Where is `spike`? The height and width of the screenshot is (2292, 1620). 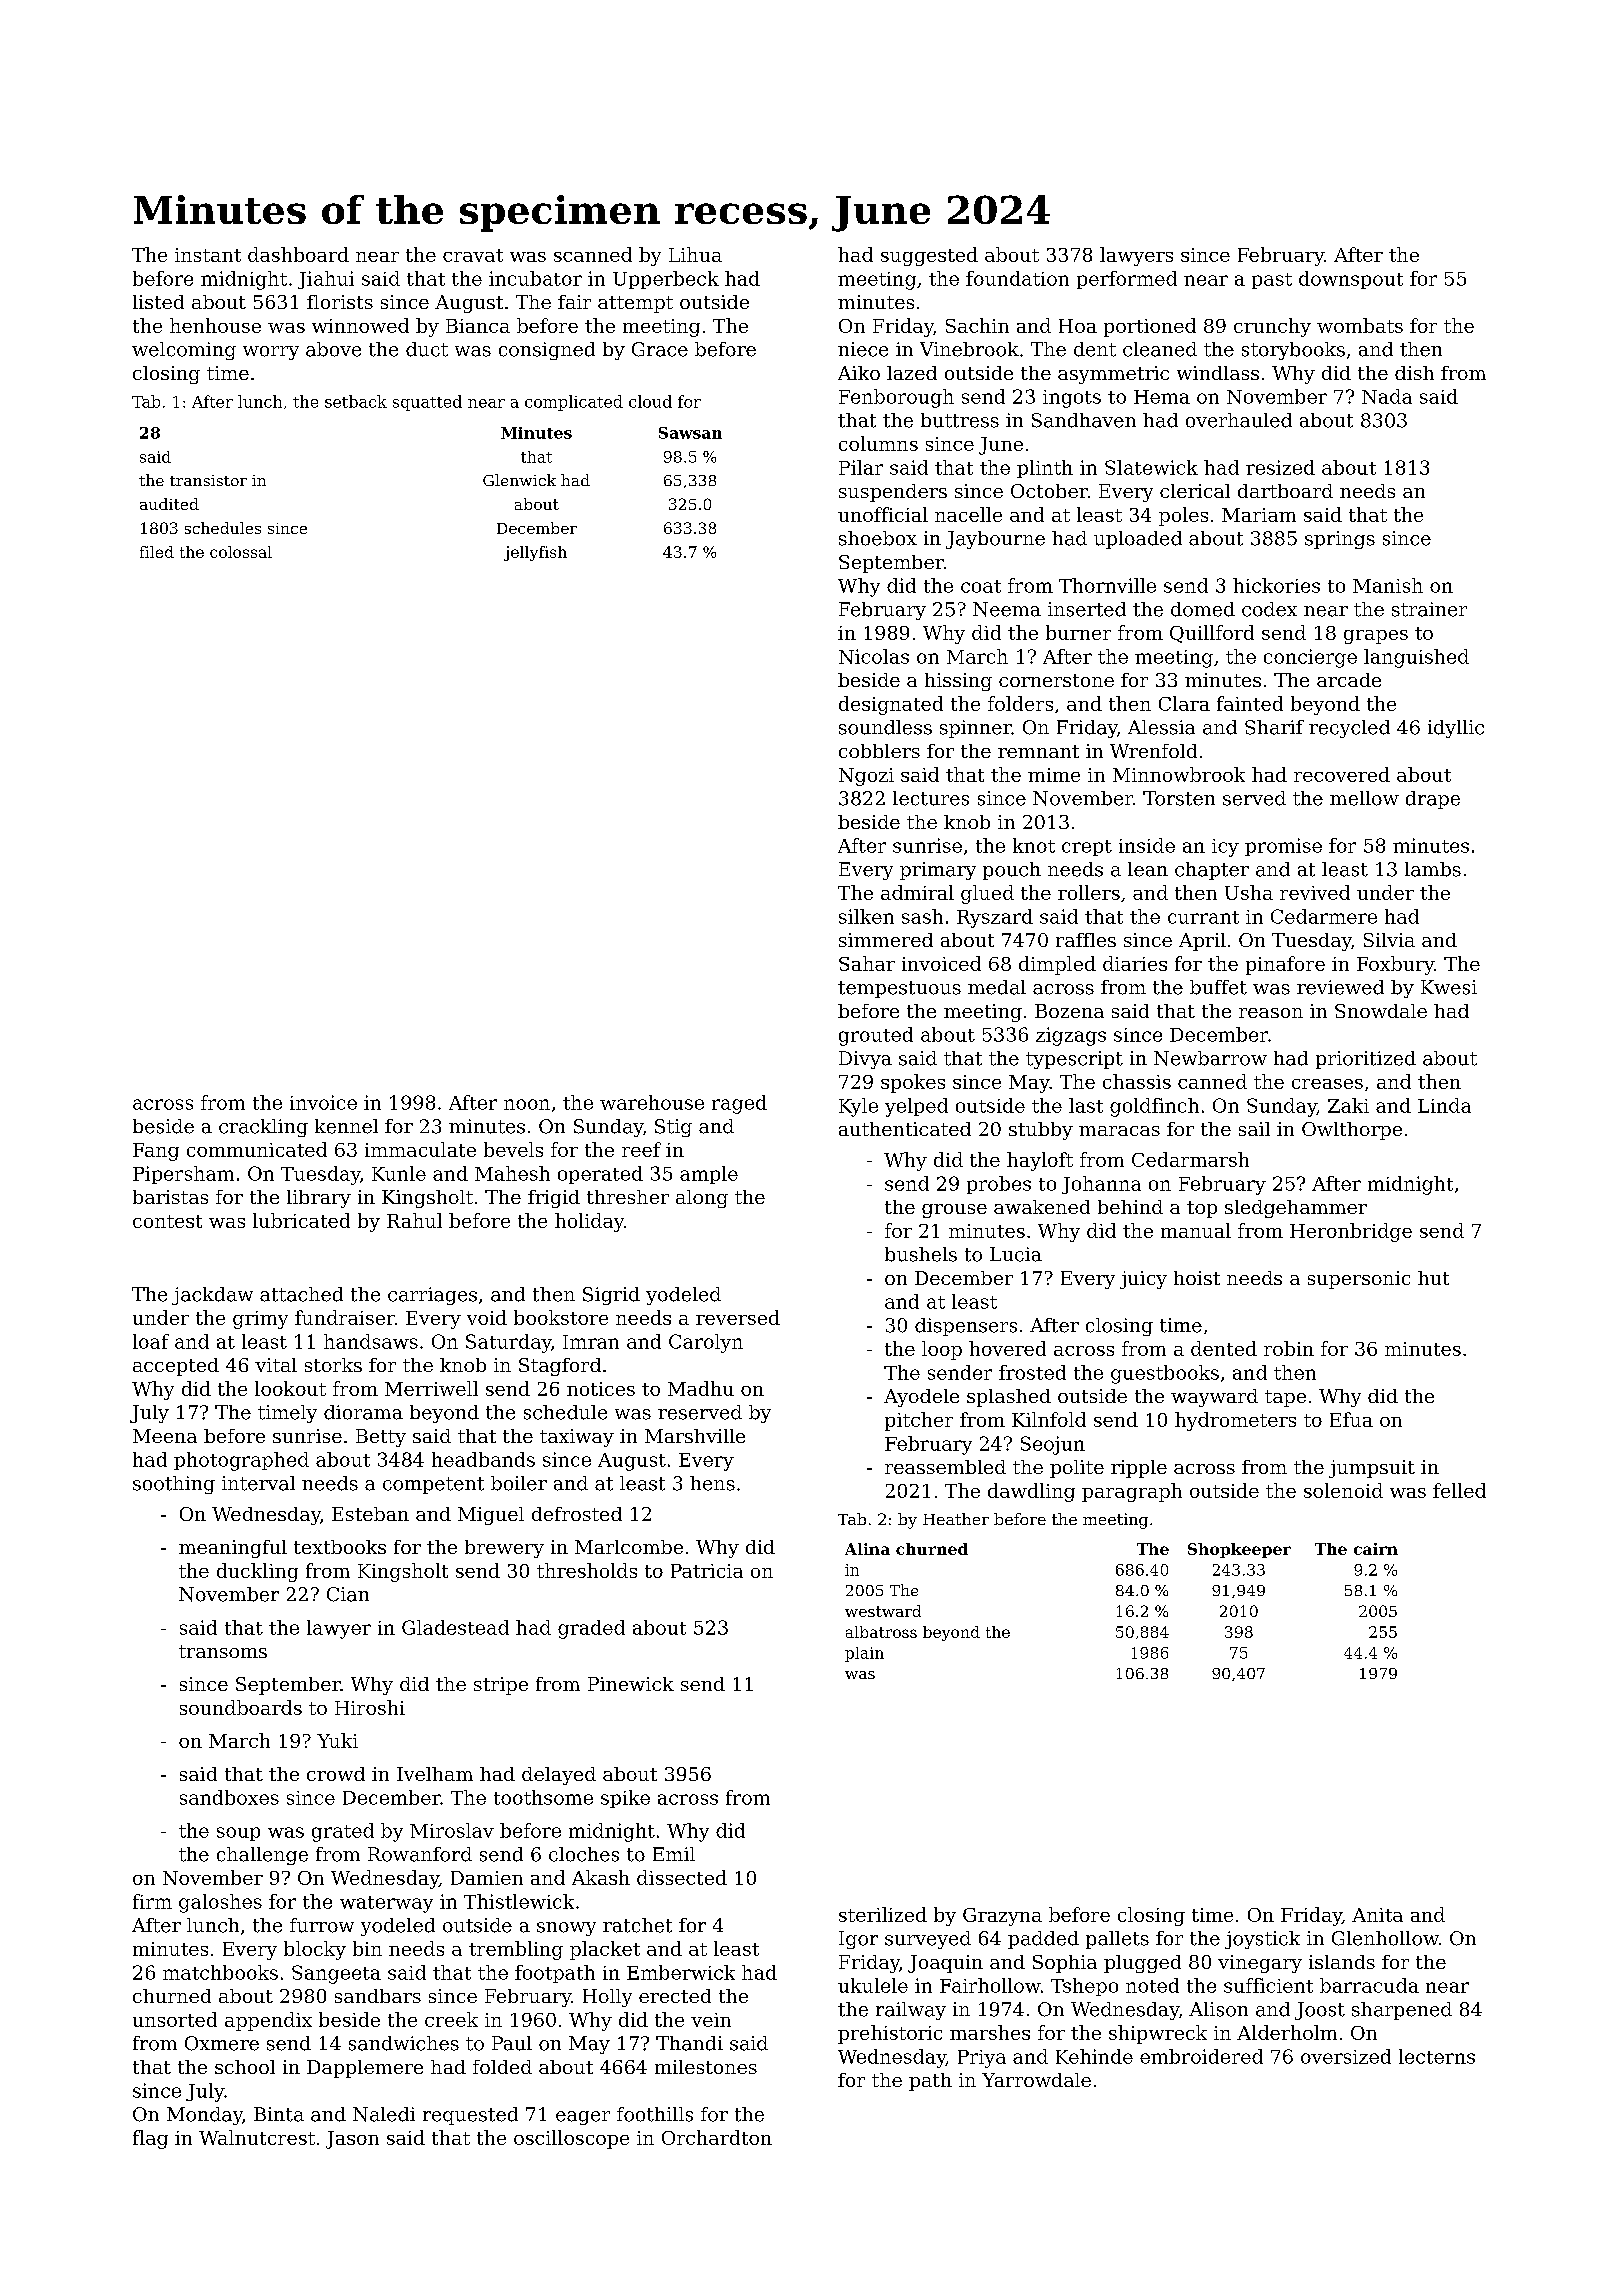 spike is located at coordinates (625, 1799).
